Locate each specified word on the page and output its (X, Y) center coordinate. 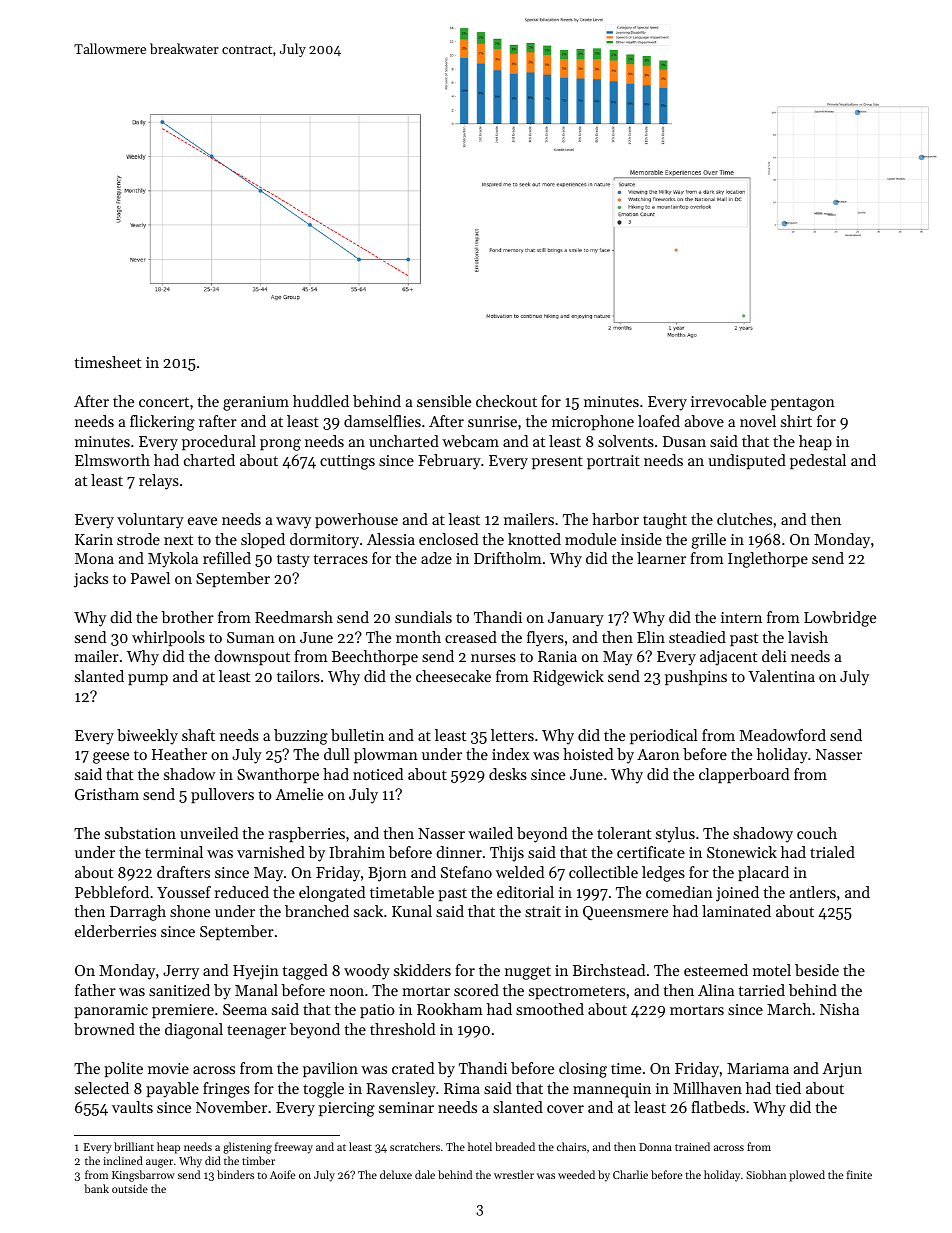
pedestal (818, 461)
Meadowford (783, 735)
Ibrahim (357, 852)
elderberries (115, 931)
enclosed (448, 539)
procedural (219, 442)
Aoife (282, 1174)
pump (148, 679)
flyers (545, 639)
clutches (744, 519)
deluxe (396, 1174)
